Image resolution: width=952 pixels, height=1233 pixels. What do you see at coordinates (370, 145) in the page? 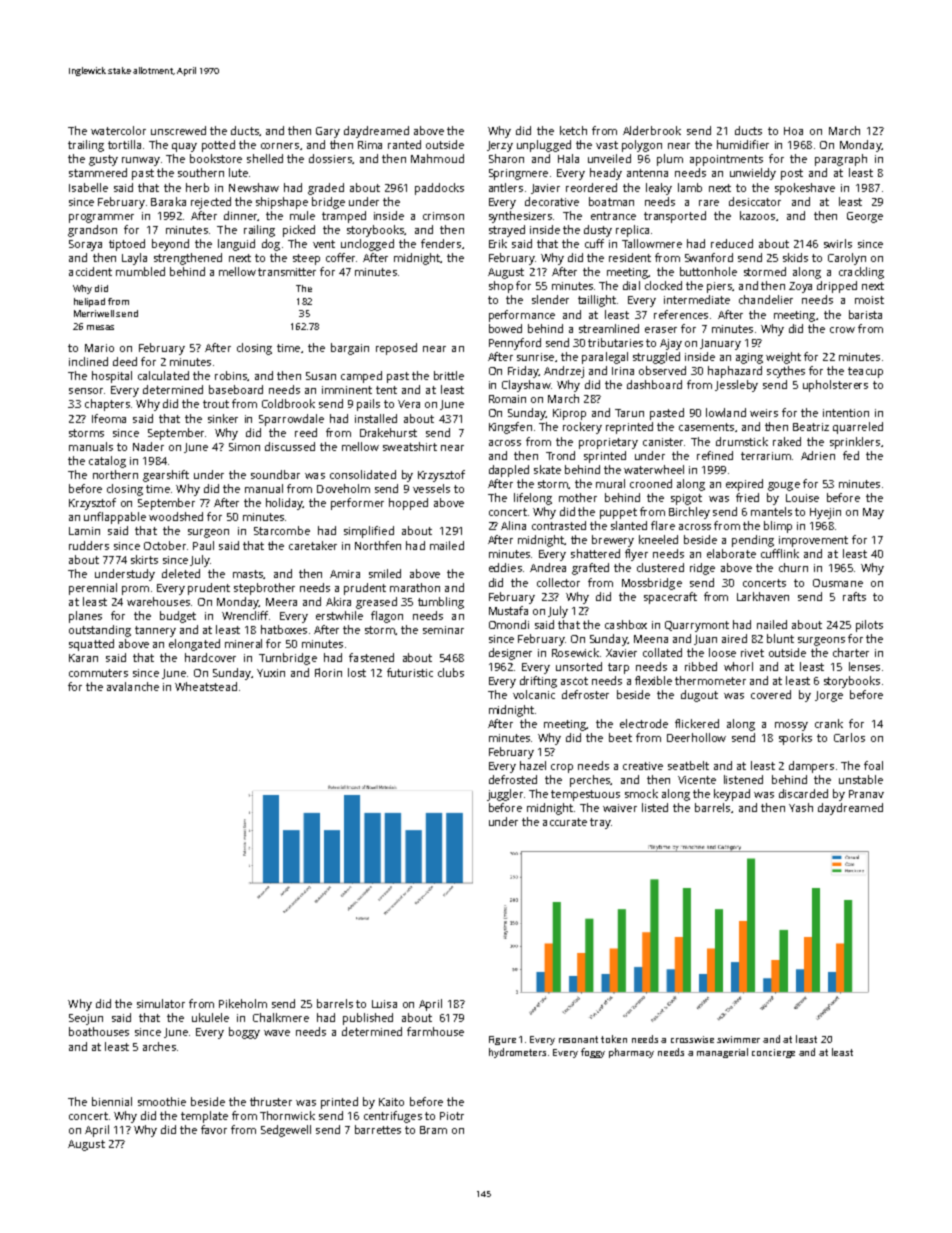
I see `Rima` at bounding box center [370, 145].
